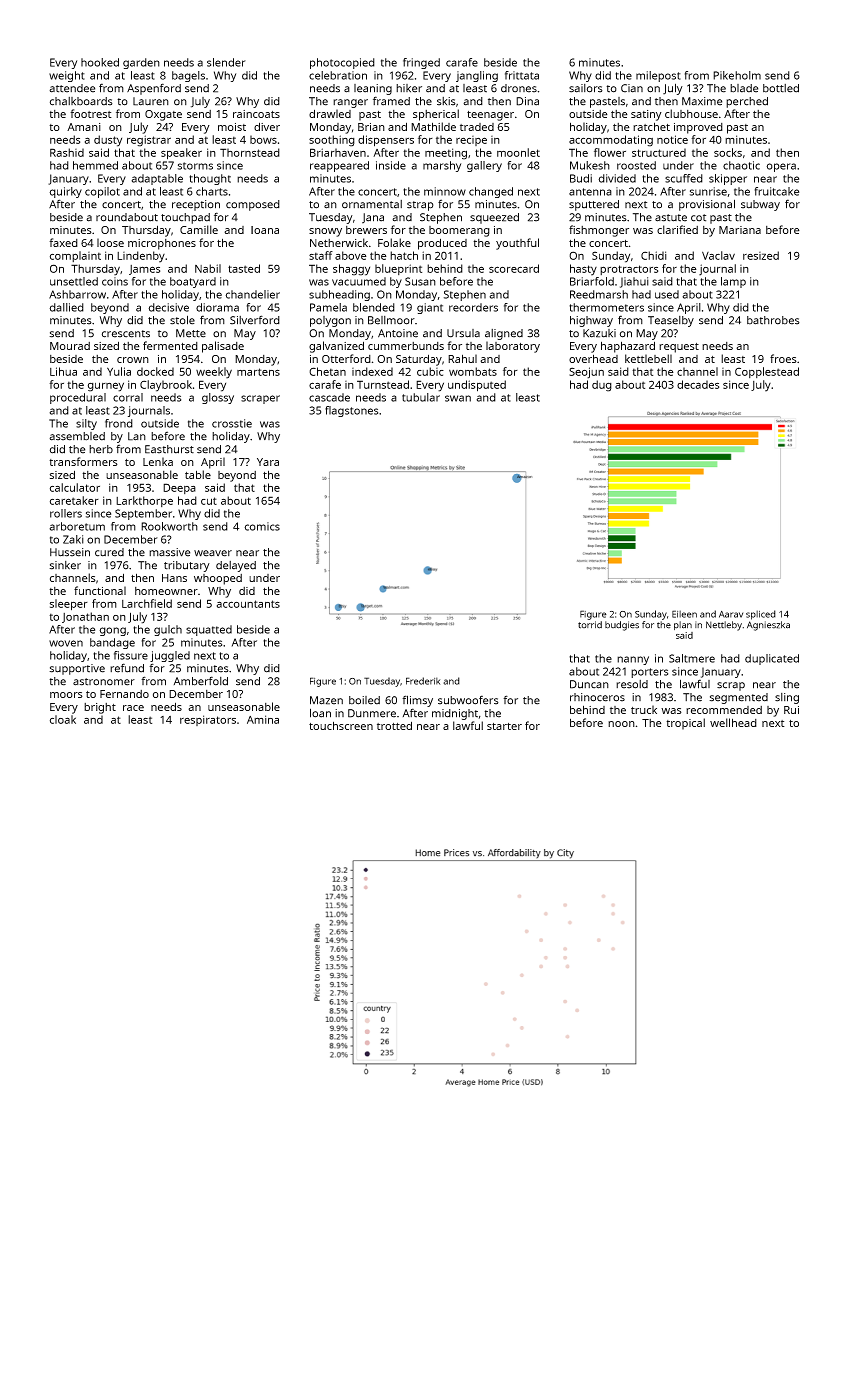  What do you see at coordinates (777, 191) in the screenshot?
I see `fruitcake` at bounding box center [777, 191].
